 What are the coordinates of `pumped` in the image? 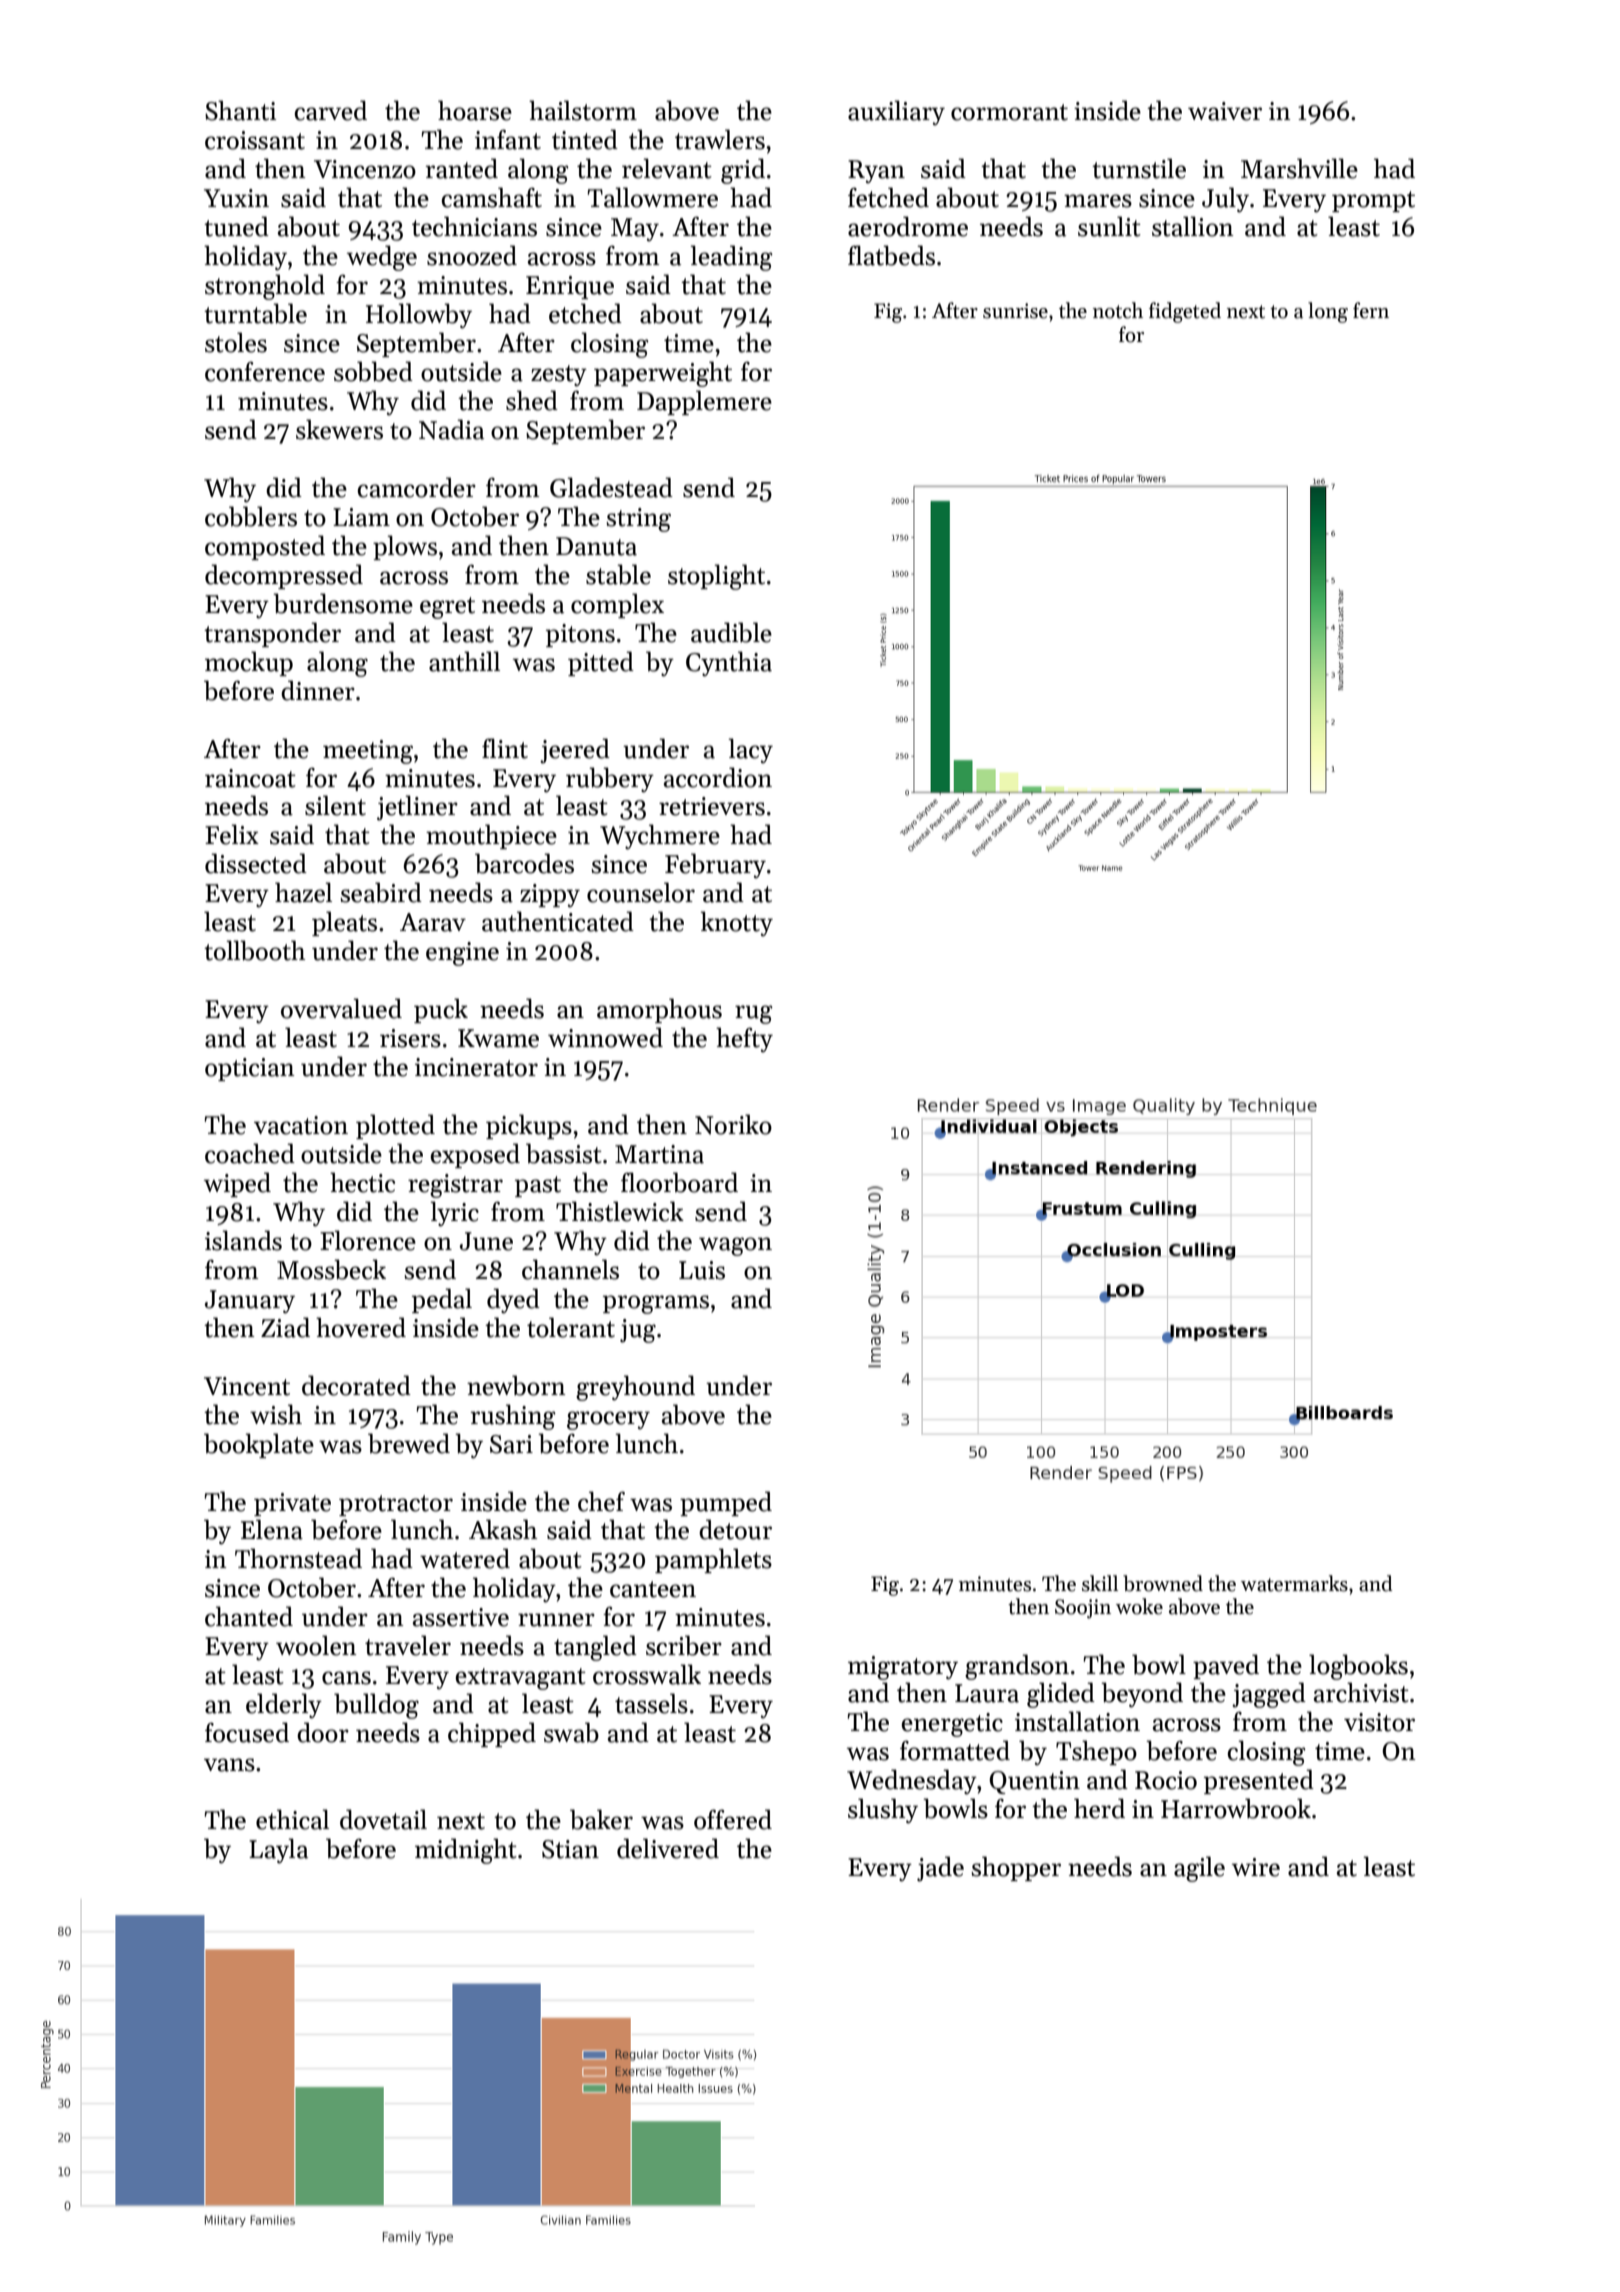 It's located at (726, 1503).
